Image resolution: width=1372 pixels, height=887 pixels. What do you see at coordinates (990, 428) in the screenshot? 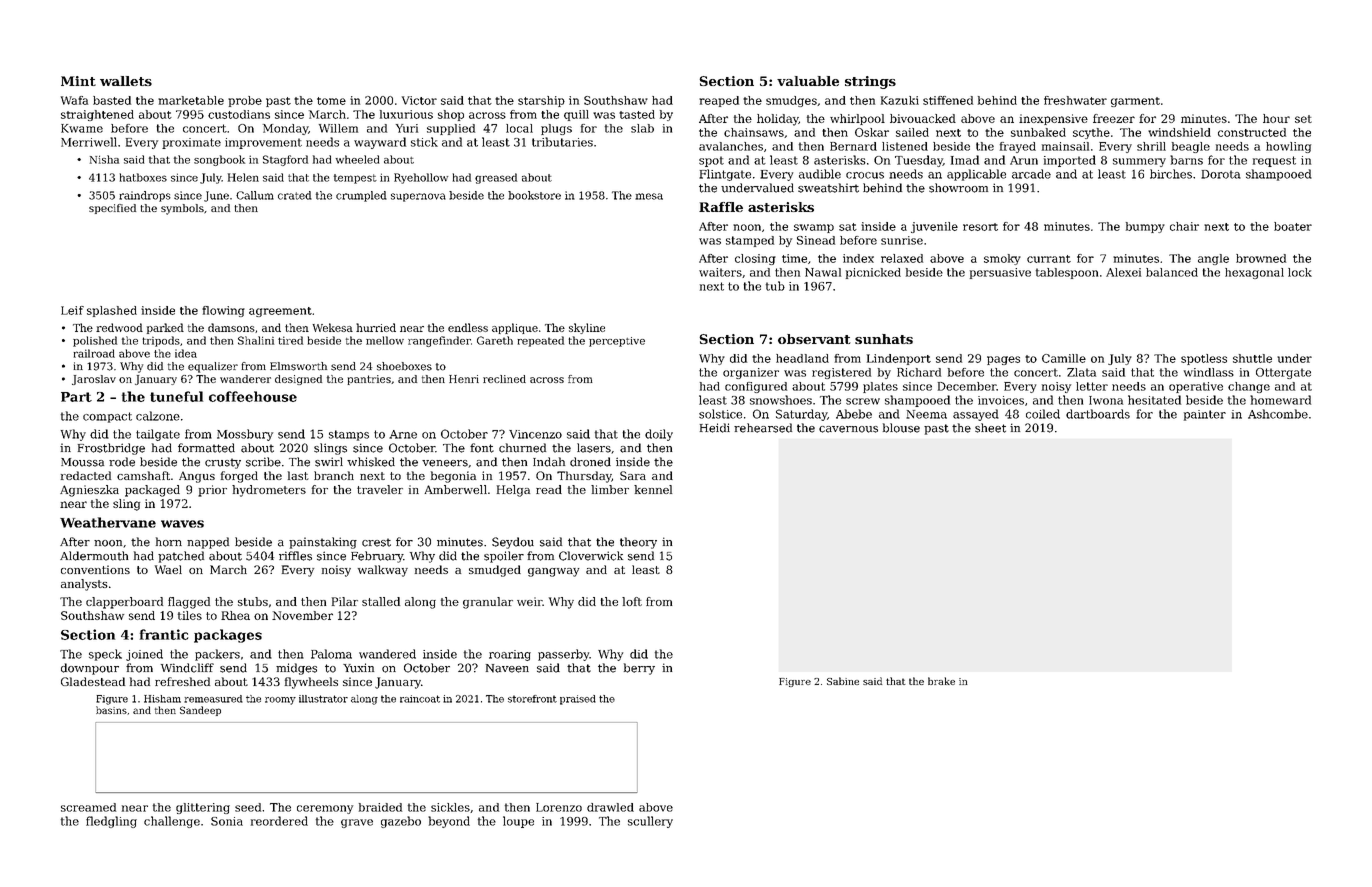
I see `sheet` at bounding box center [990, 428].
